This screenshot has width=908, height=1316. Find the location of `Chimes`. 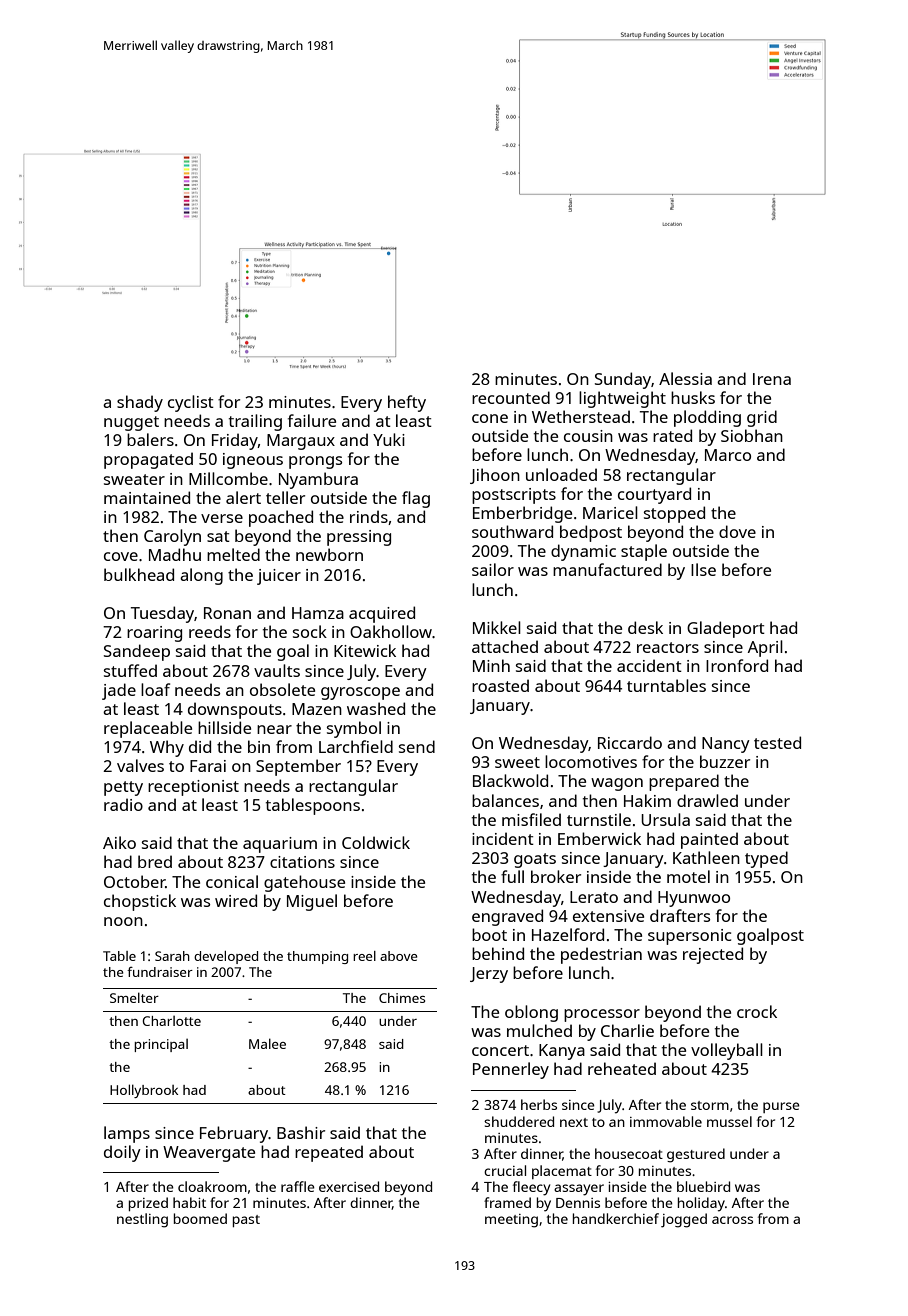

Chimes is located at coordinates (402, 998).
